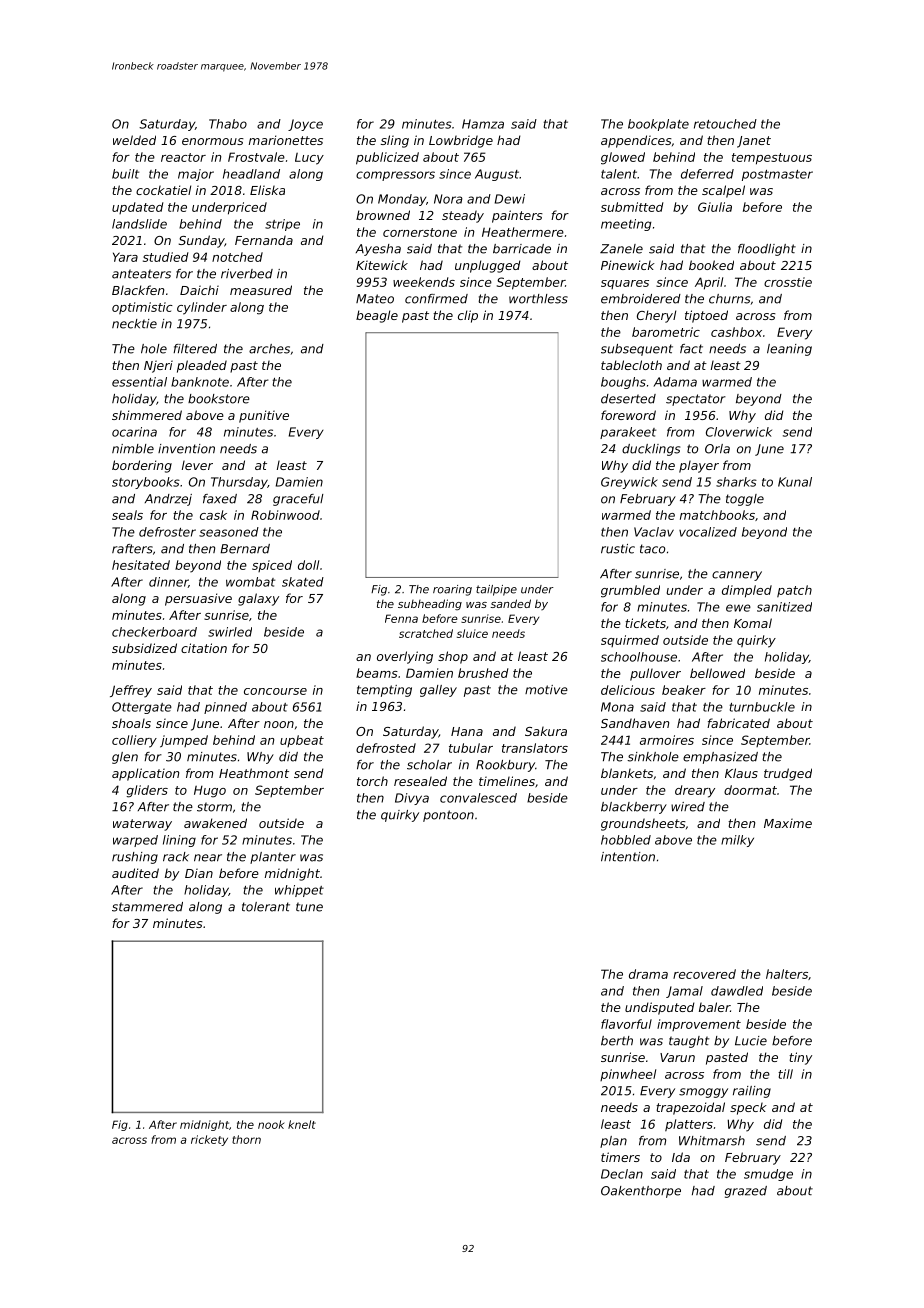 This screenshot has height=1308, width=924. Describe the element at coordinates (228, 124) in the screenshot. I see `Thabo` at that location.
